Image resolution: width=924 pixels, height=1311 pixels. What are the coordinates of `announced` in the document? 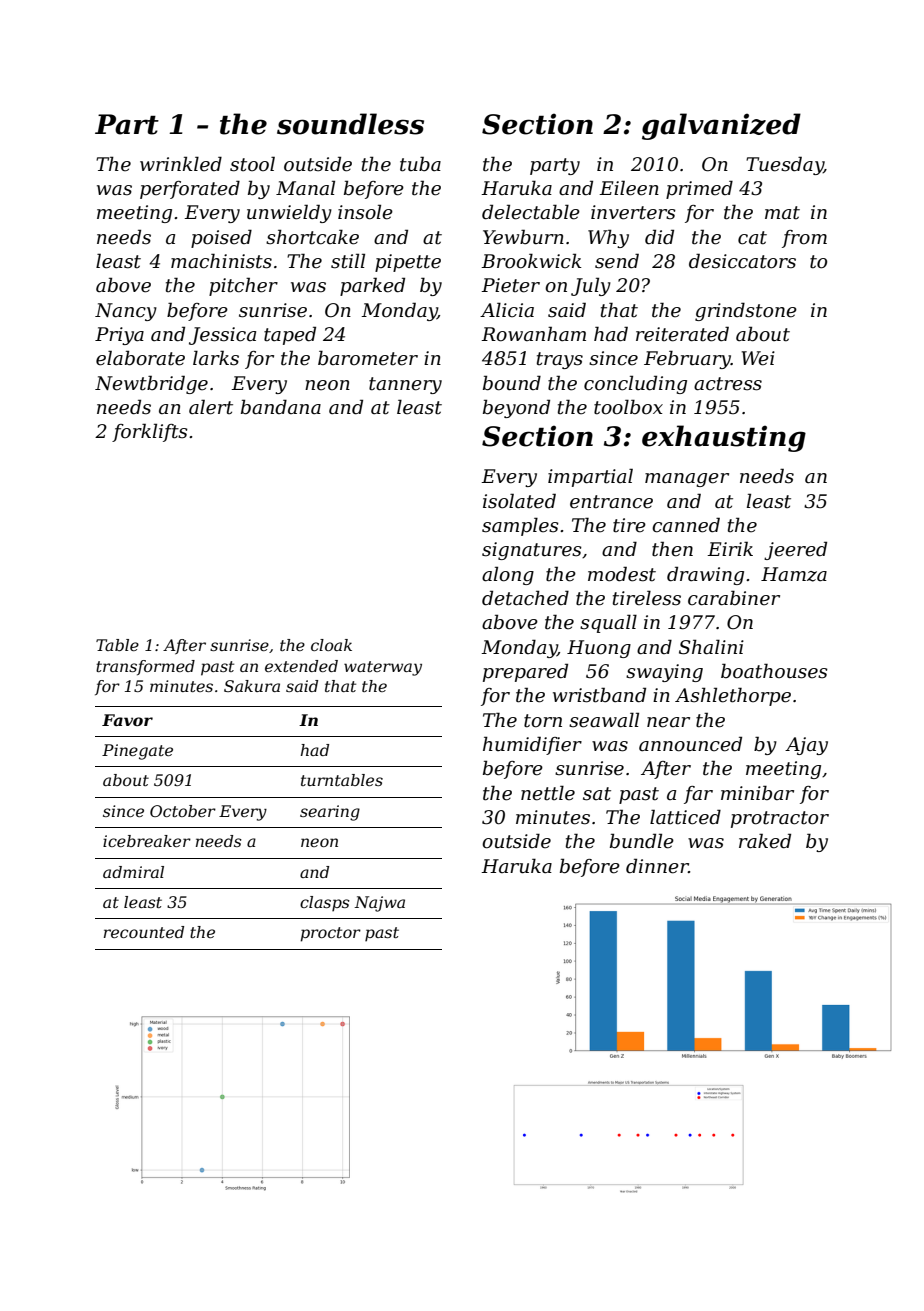 It's located at (690, 744).
